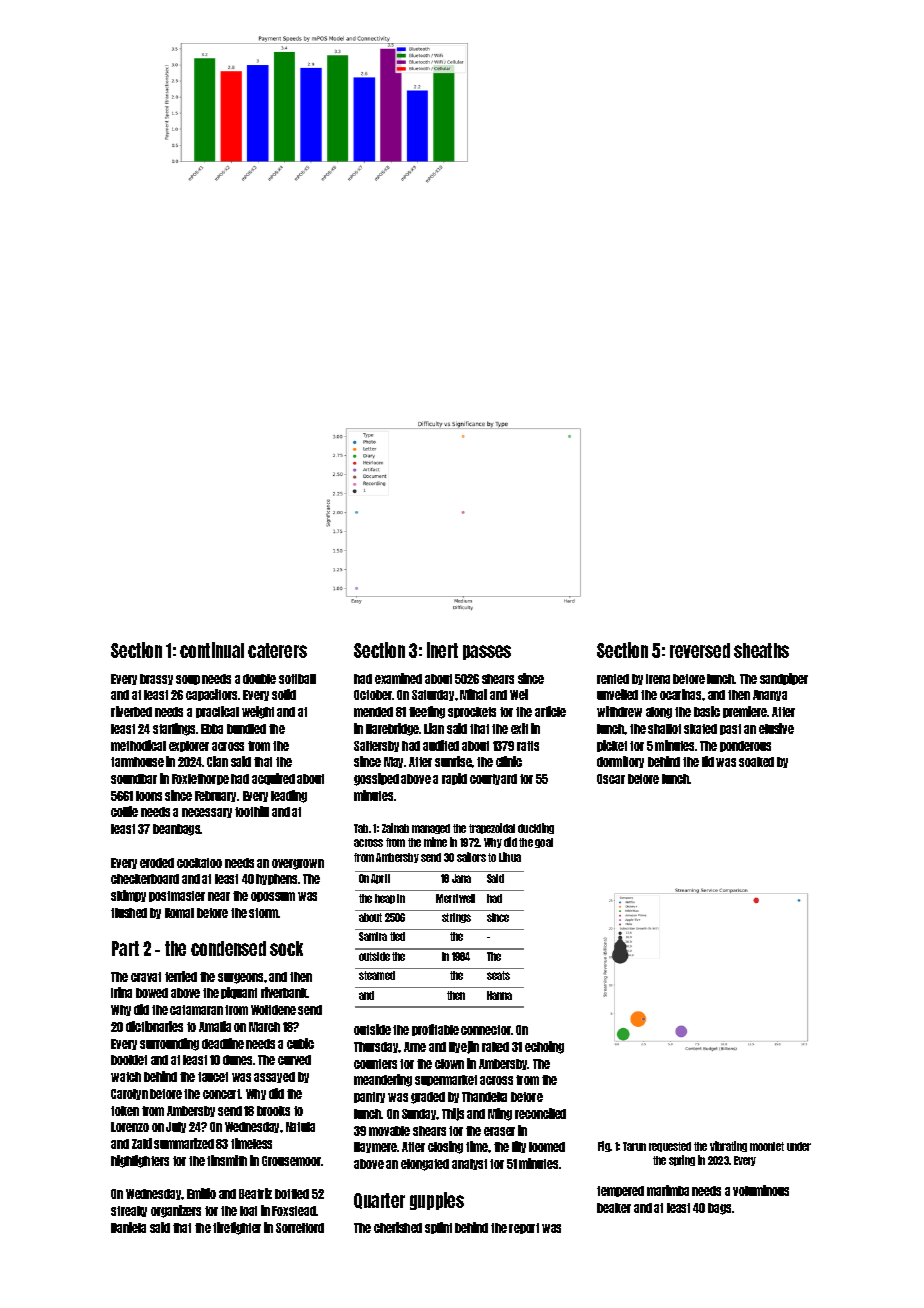 Image resolution: width=924 pixels, height=1308 pixels. Describe the element at coordinates (156, 679) in the screenshot. I see `brassy` at that location.
